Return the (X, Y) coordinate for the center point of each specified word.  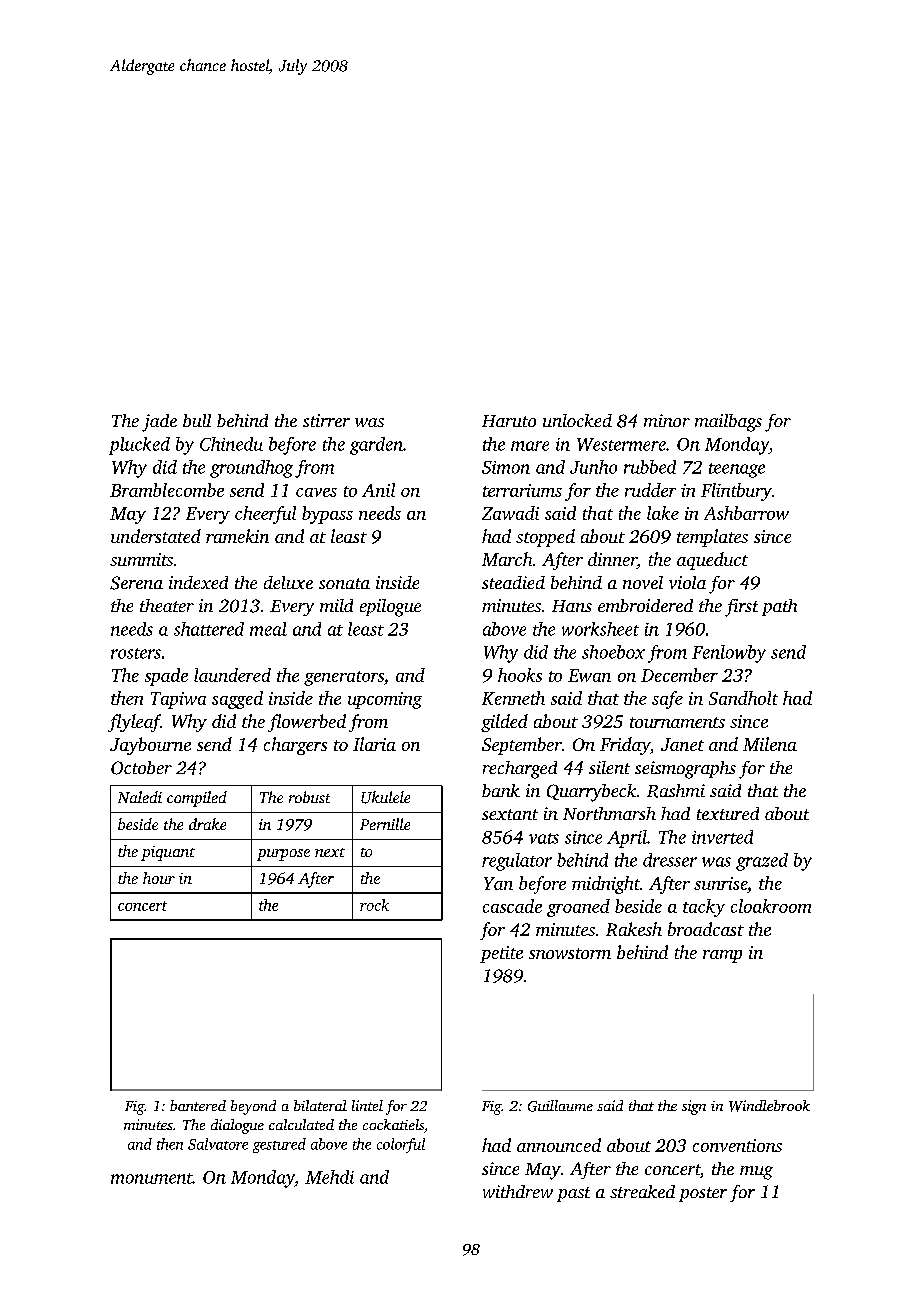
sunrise (720, 883)
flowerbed (307, 723)
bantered (198, 1105)
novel (643, 582)
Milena (770, 744)
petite (501, 954)
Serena (136, 583)
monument (152, 1178)
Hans (572, 606)
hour (159, 878)
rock (374, 905)
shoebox (613, 652)
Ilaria (374, 744)
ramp (722, 956)
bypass (327, 515)
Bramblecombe (167, 490)
